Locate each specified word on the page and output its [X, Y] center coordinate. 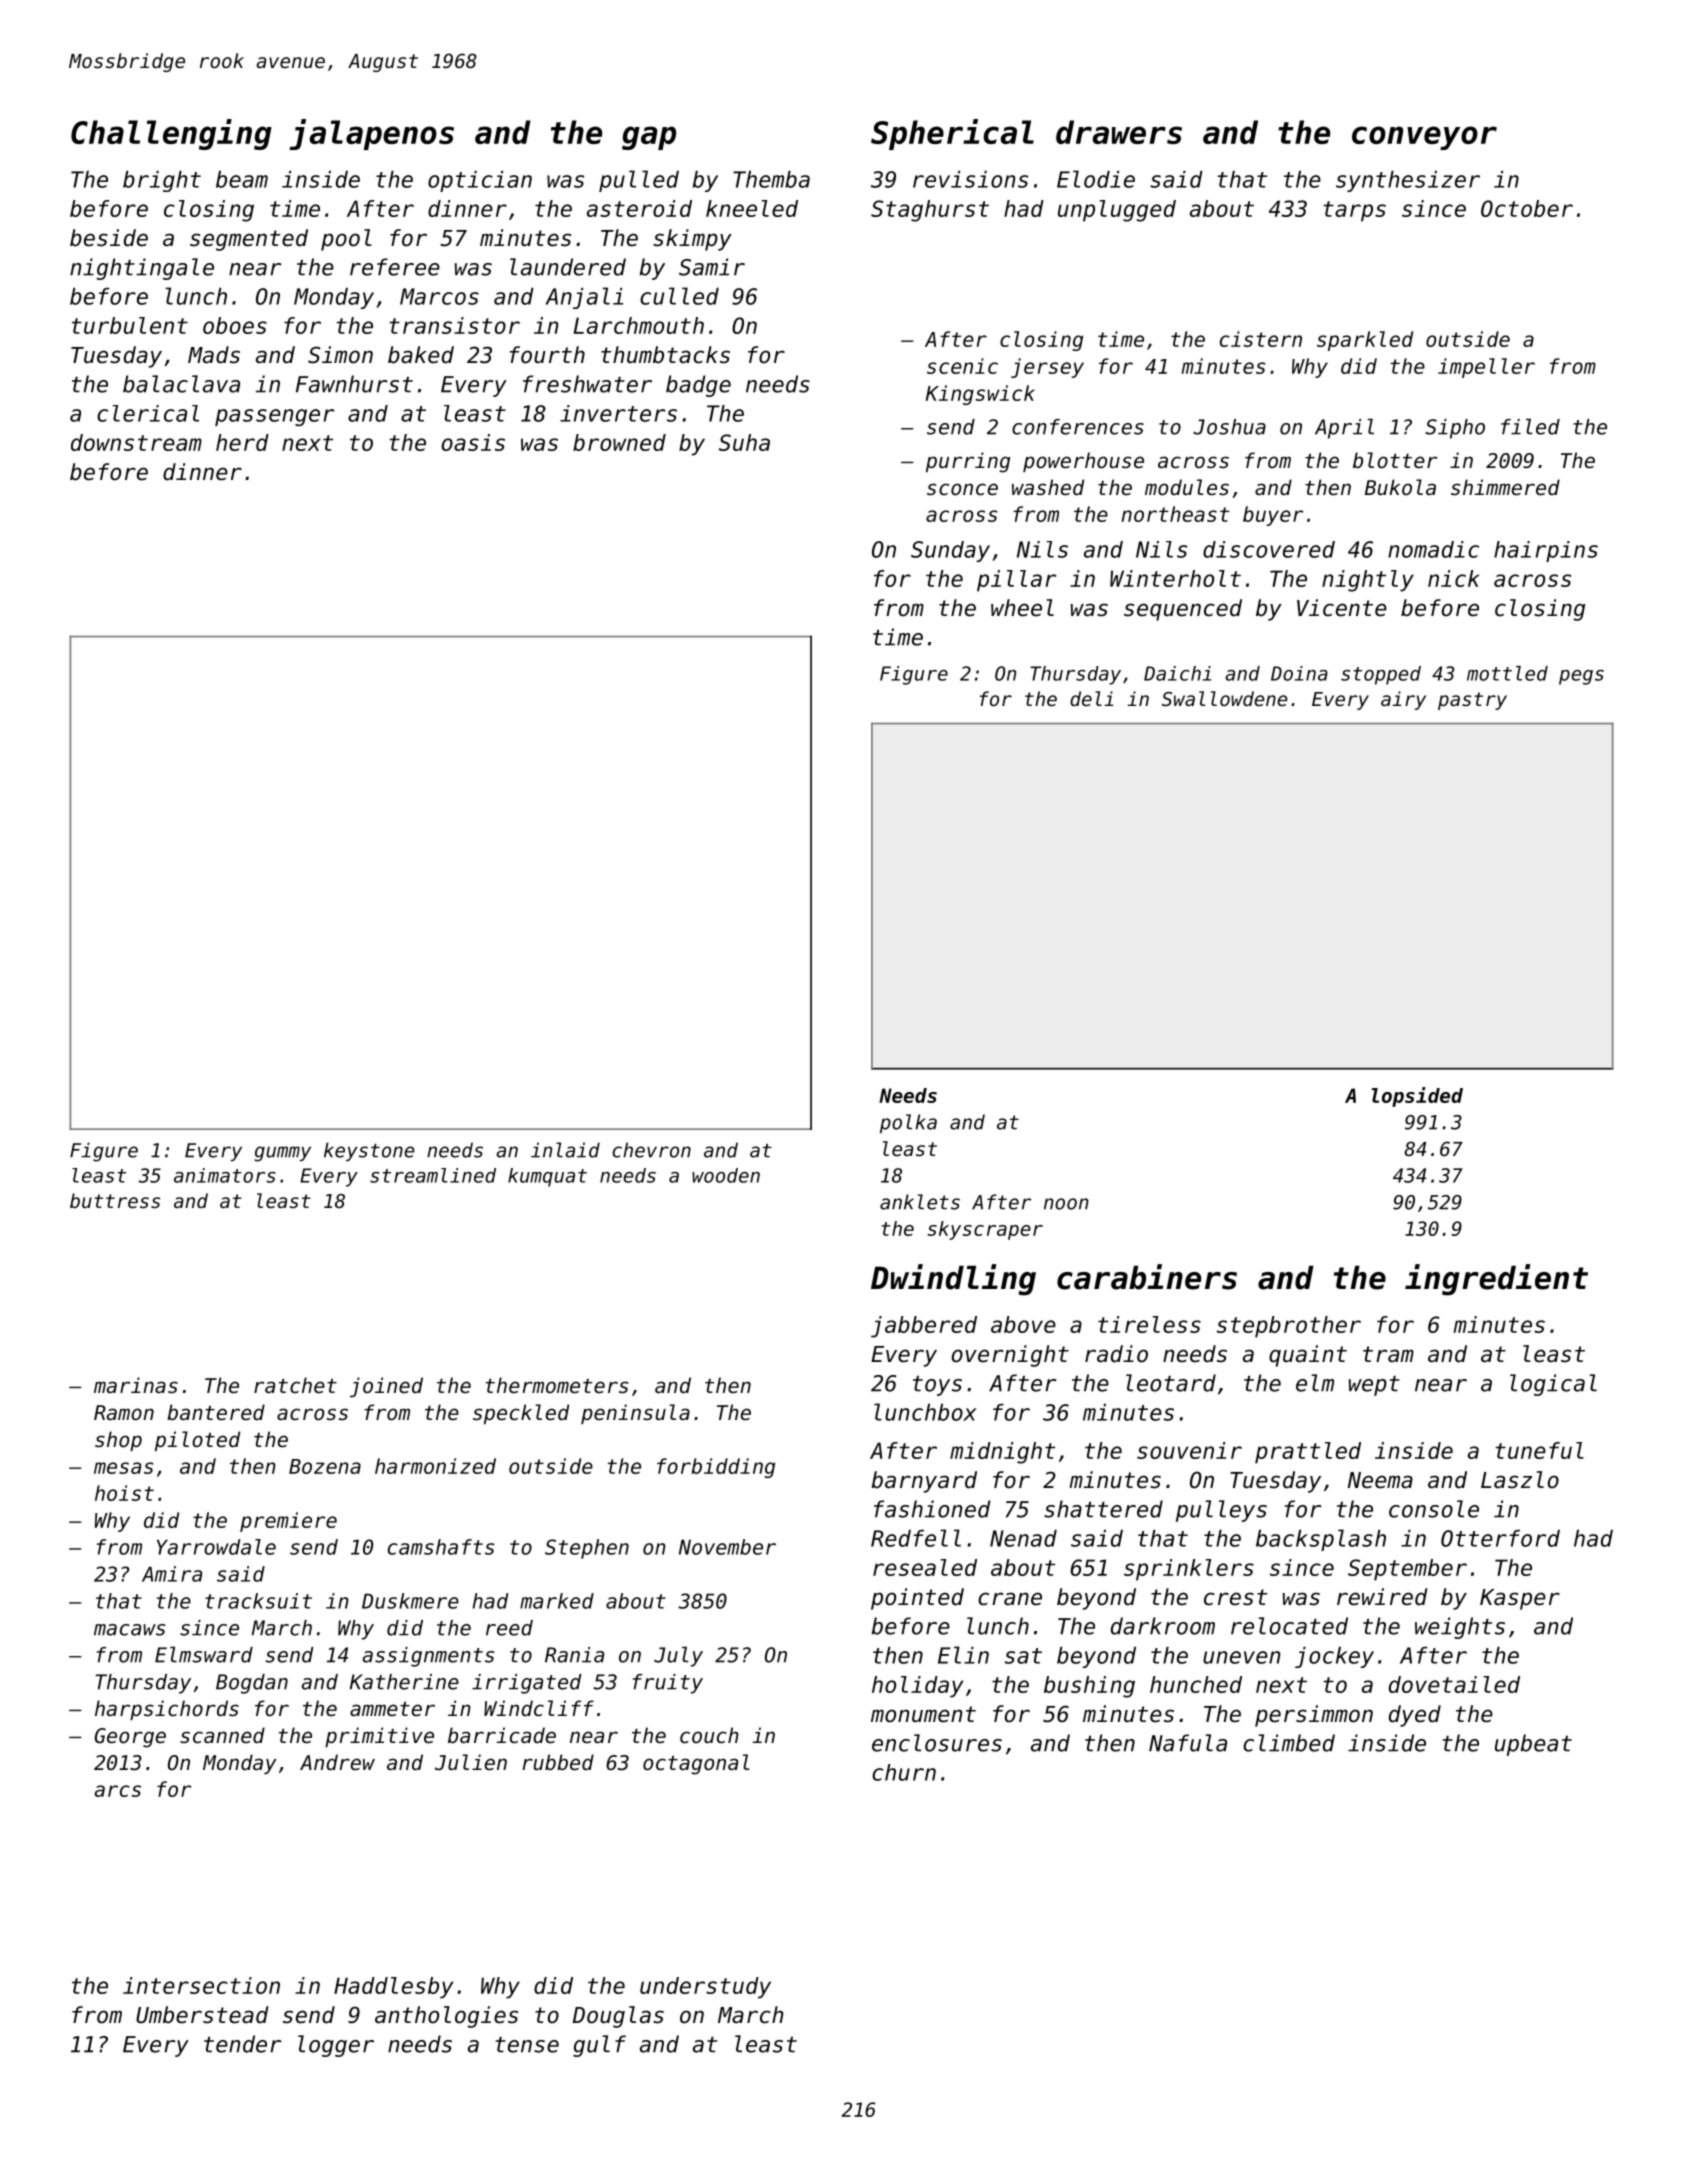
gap [649, 138]
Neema [1380, 1480]
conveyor [1424, 138]
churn [904, 1772]
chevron [651, 1150]
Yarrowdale [216, 1547]
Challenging [171, 134]
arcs [118, 1791]
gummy [282, 1154]
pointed [917, 1599]
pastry [1472, 701]
